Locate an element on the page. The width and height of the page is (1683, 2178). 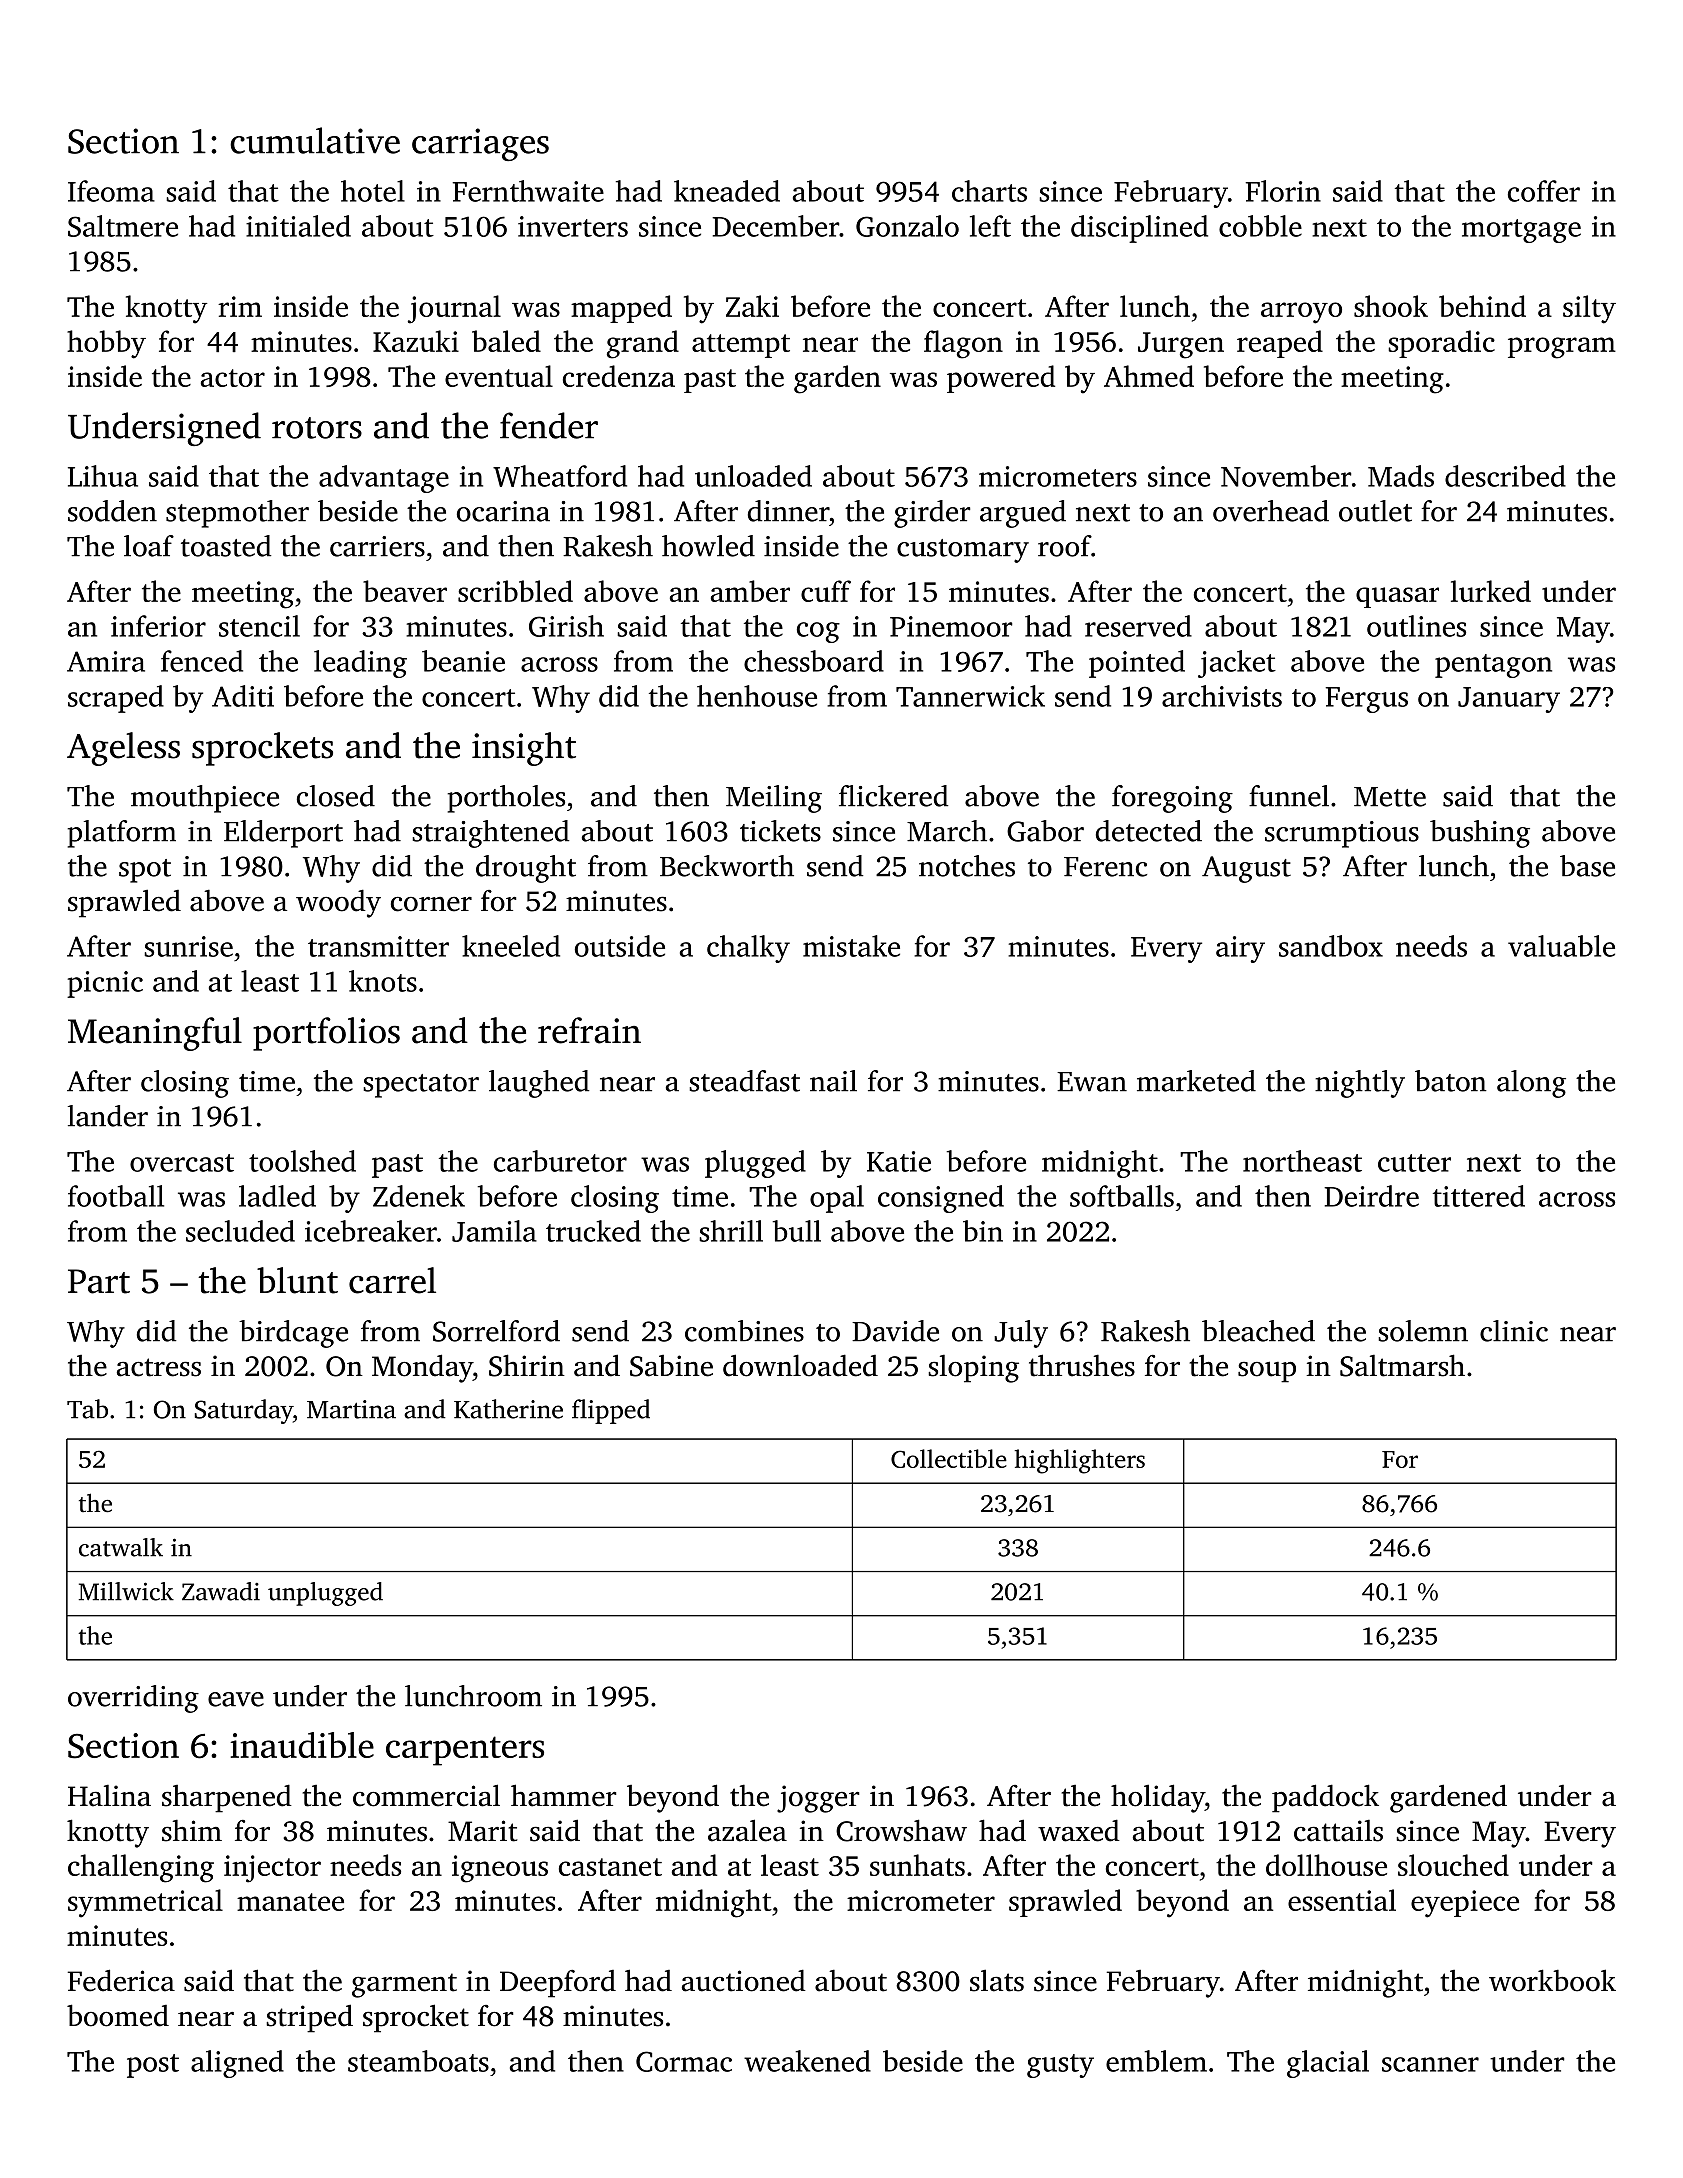
Cormac is located at coordinates (684, 2061).
